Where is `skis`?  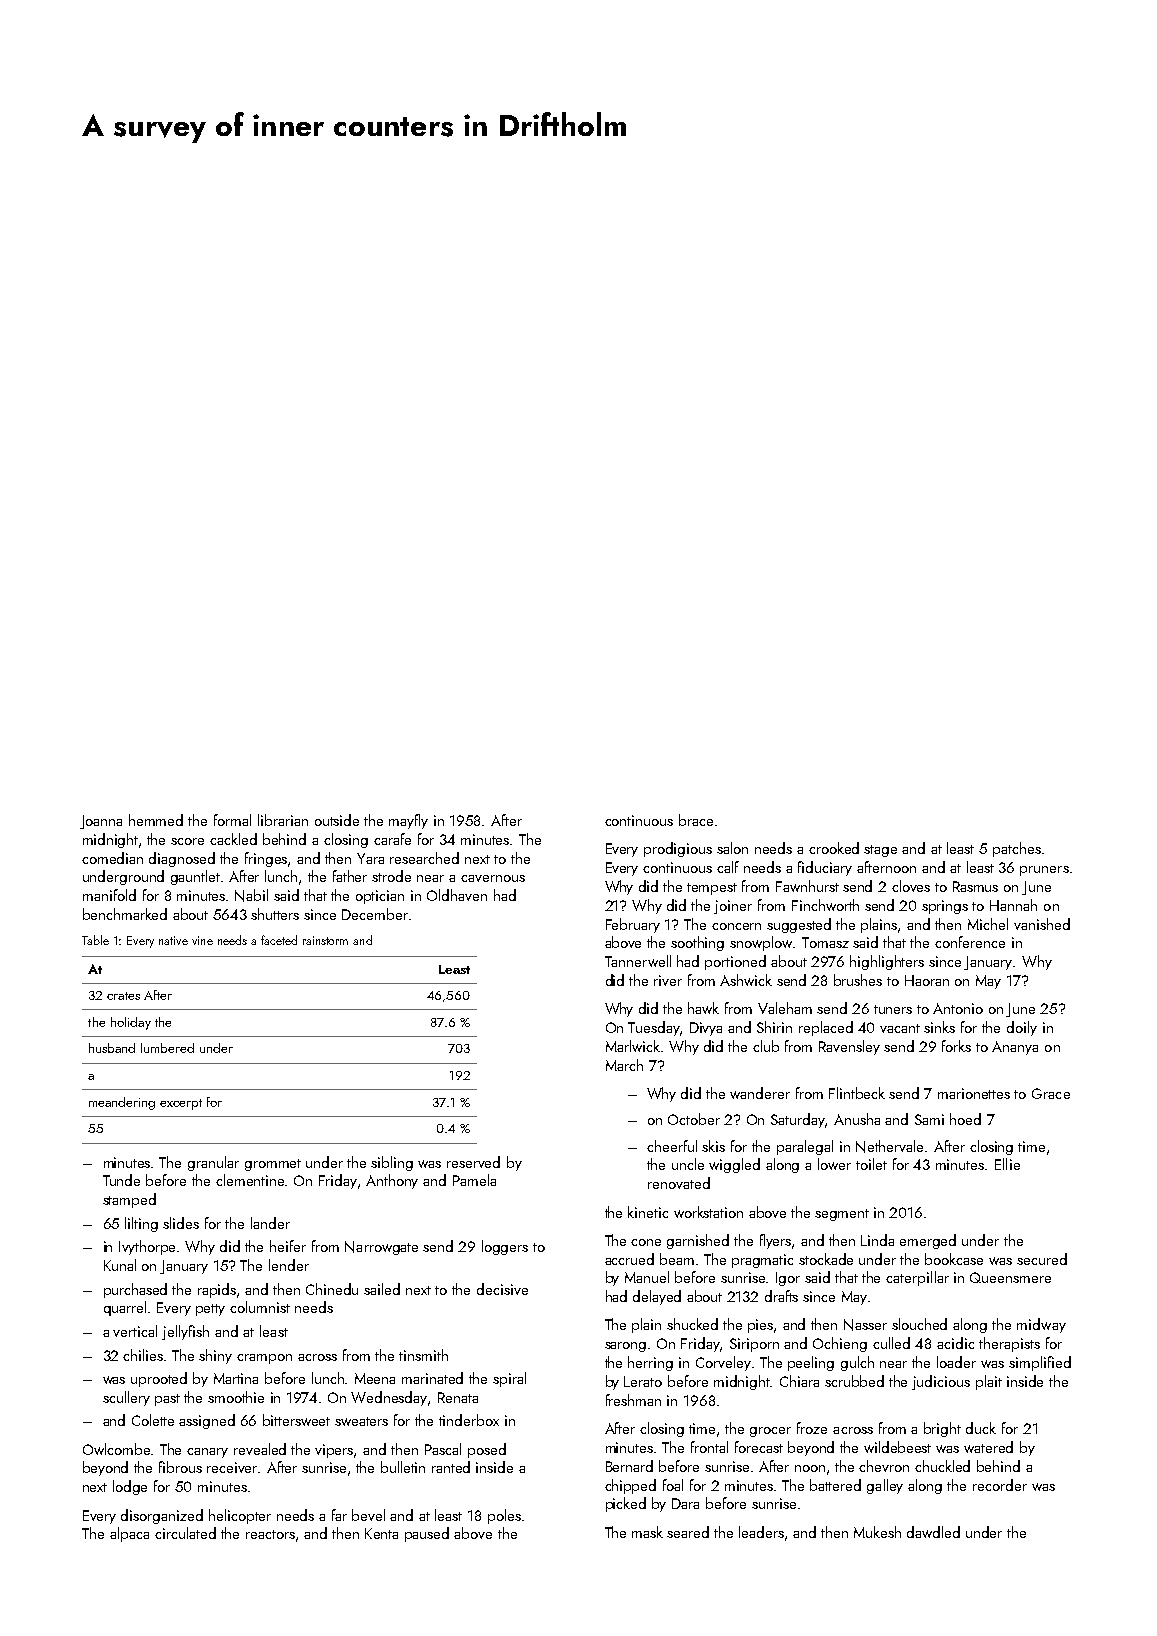 skis is located at coordinates (713, 1146).
